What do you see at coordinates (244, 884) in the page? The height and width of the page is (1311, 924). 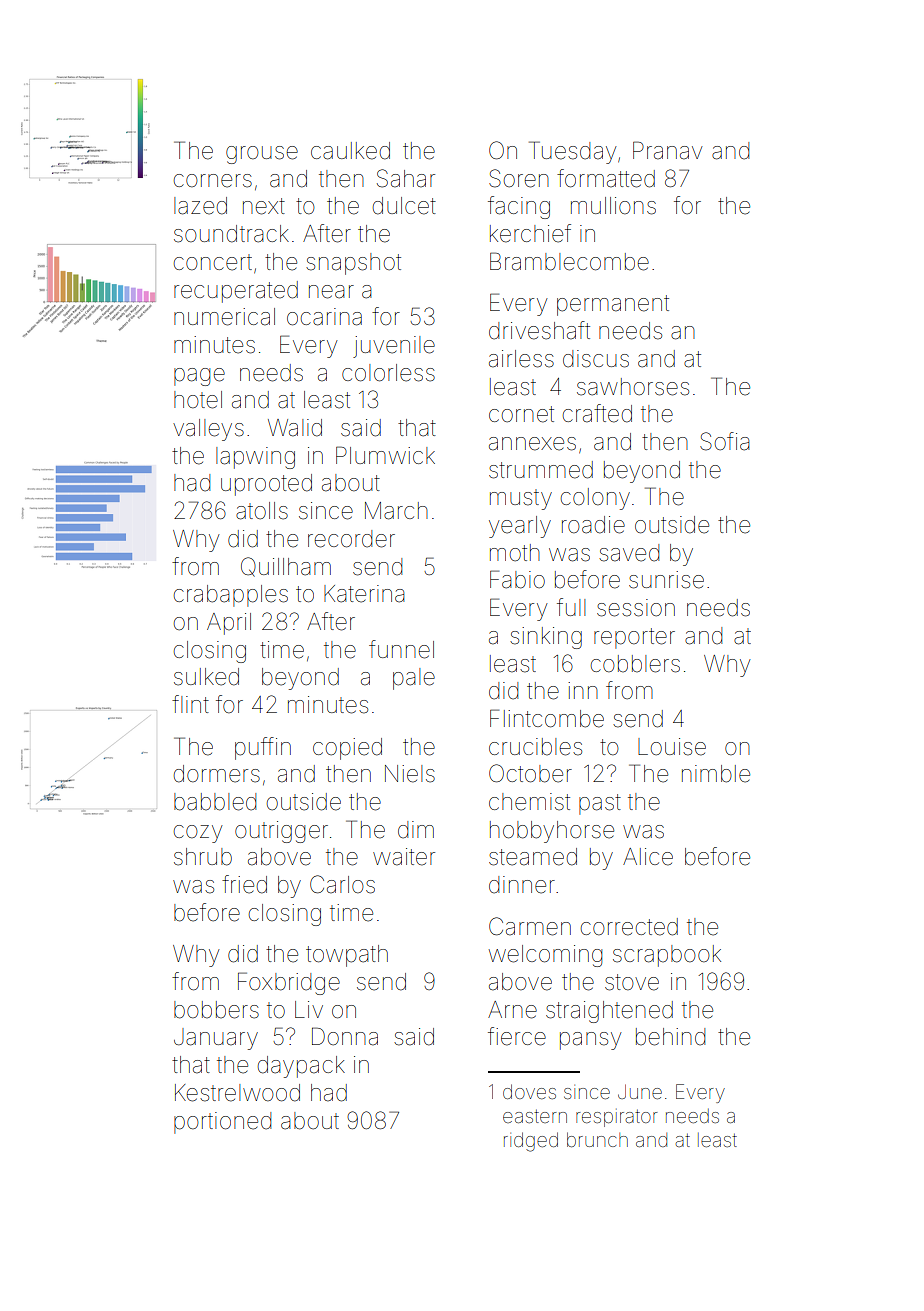 I see `fried` at bounding box center [244, 884].
